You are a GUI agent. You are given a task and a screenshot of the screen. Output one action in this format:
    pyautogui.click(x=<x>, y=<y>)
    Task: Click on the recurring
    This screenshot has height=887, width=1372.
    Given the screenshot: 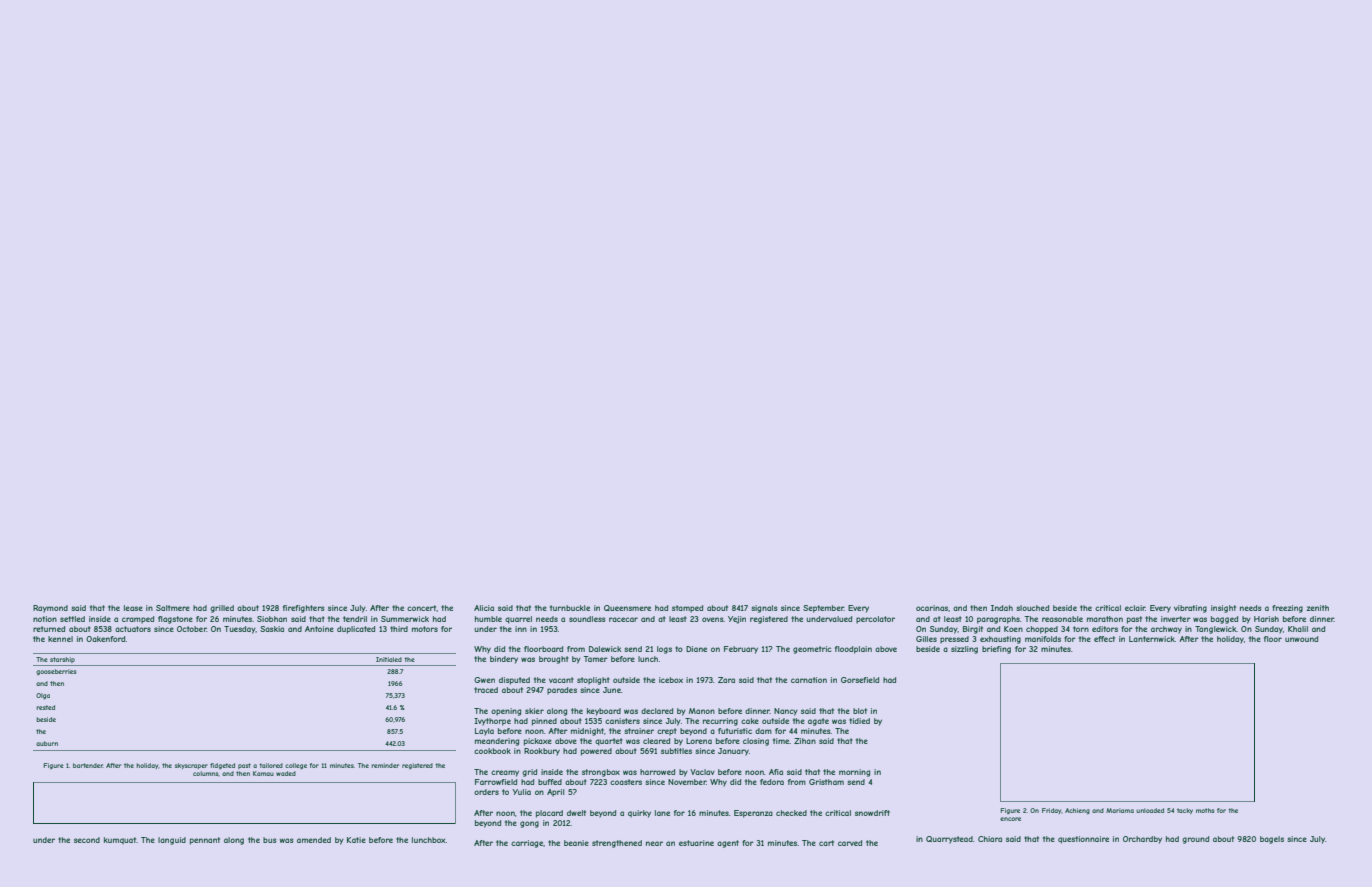 What is the action you would take?
    pyautogui.click(x=720, y=722)
